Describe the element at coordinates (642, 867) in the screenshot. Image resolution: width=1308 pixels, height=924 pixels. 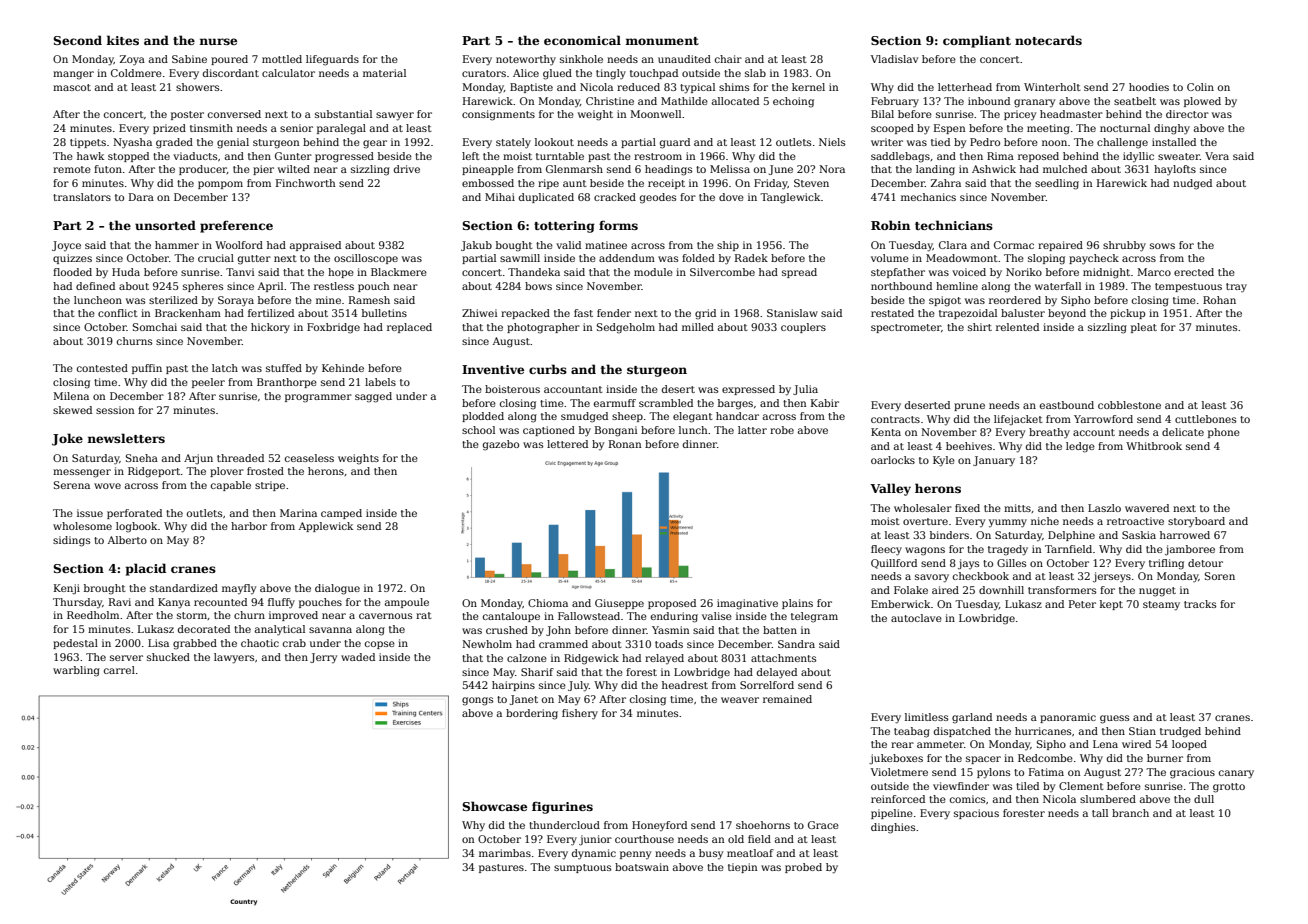
I see `boatswain` at that location.
